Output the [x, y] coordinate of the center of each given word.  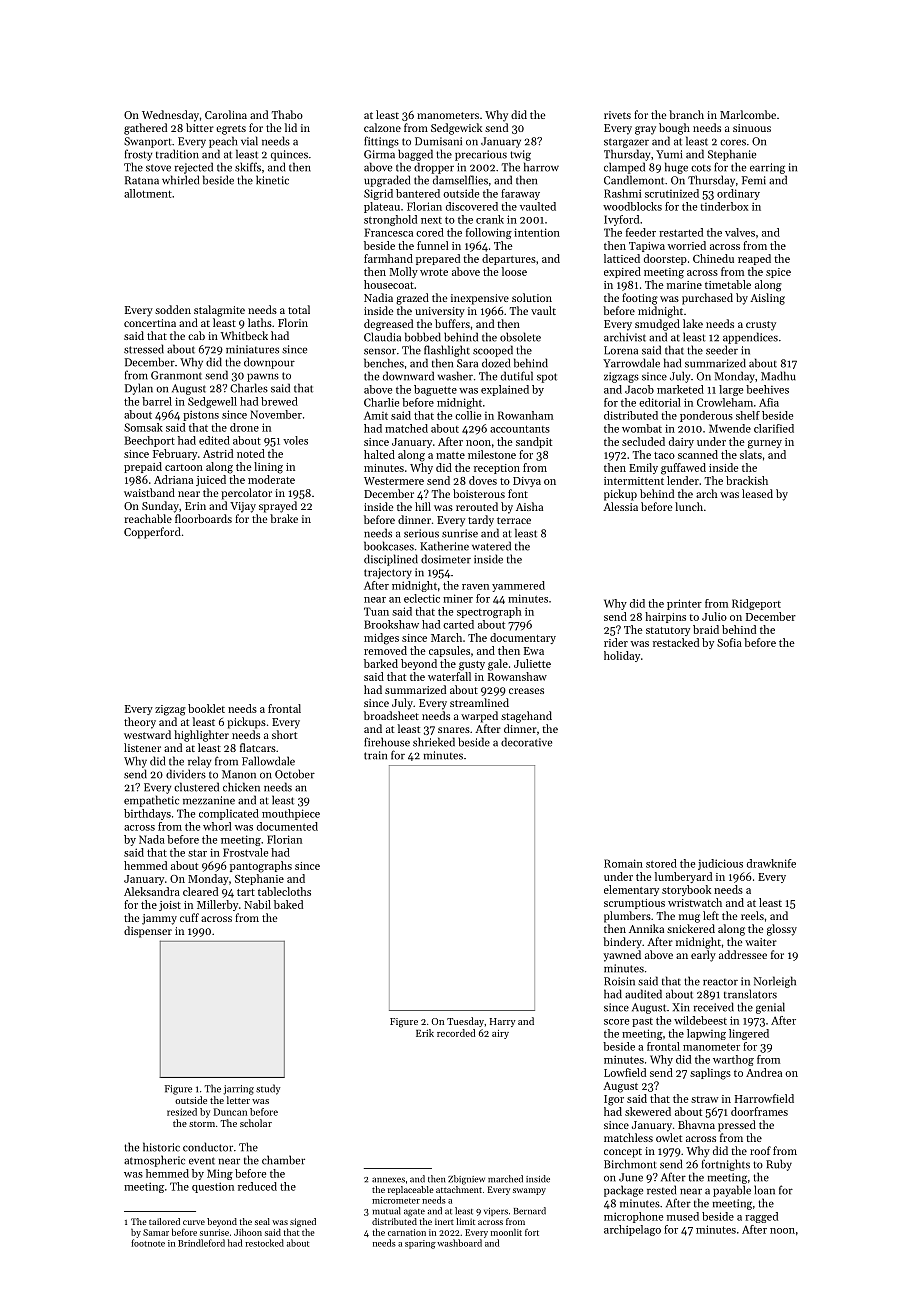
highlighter [201, 736]
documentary [523, 638]
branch [686, 114]
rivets [617, 115]
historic [161, 1147]
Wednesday [170, 116]
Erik [425, 1033]
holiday [622, 656]
